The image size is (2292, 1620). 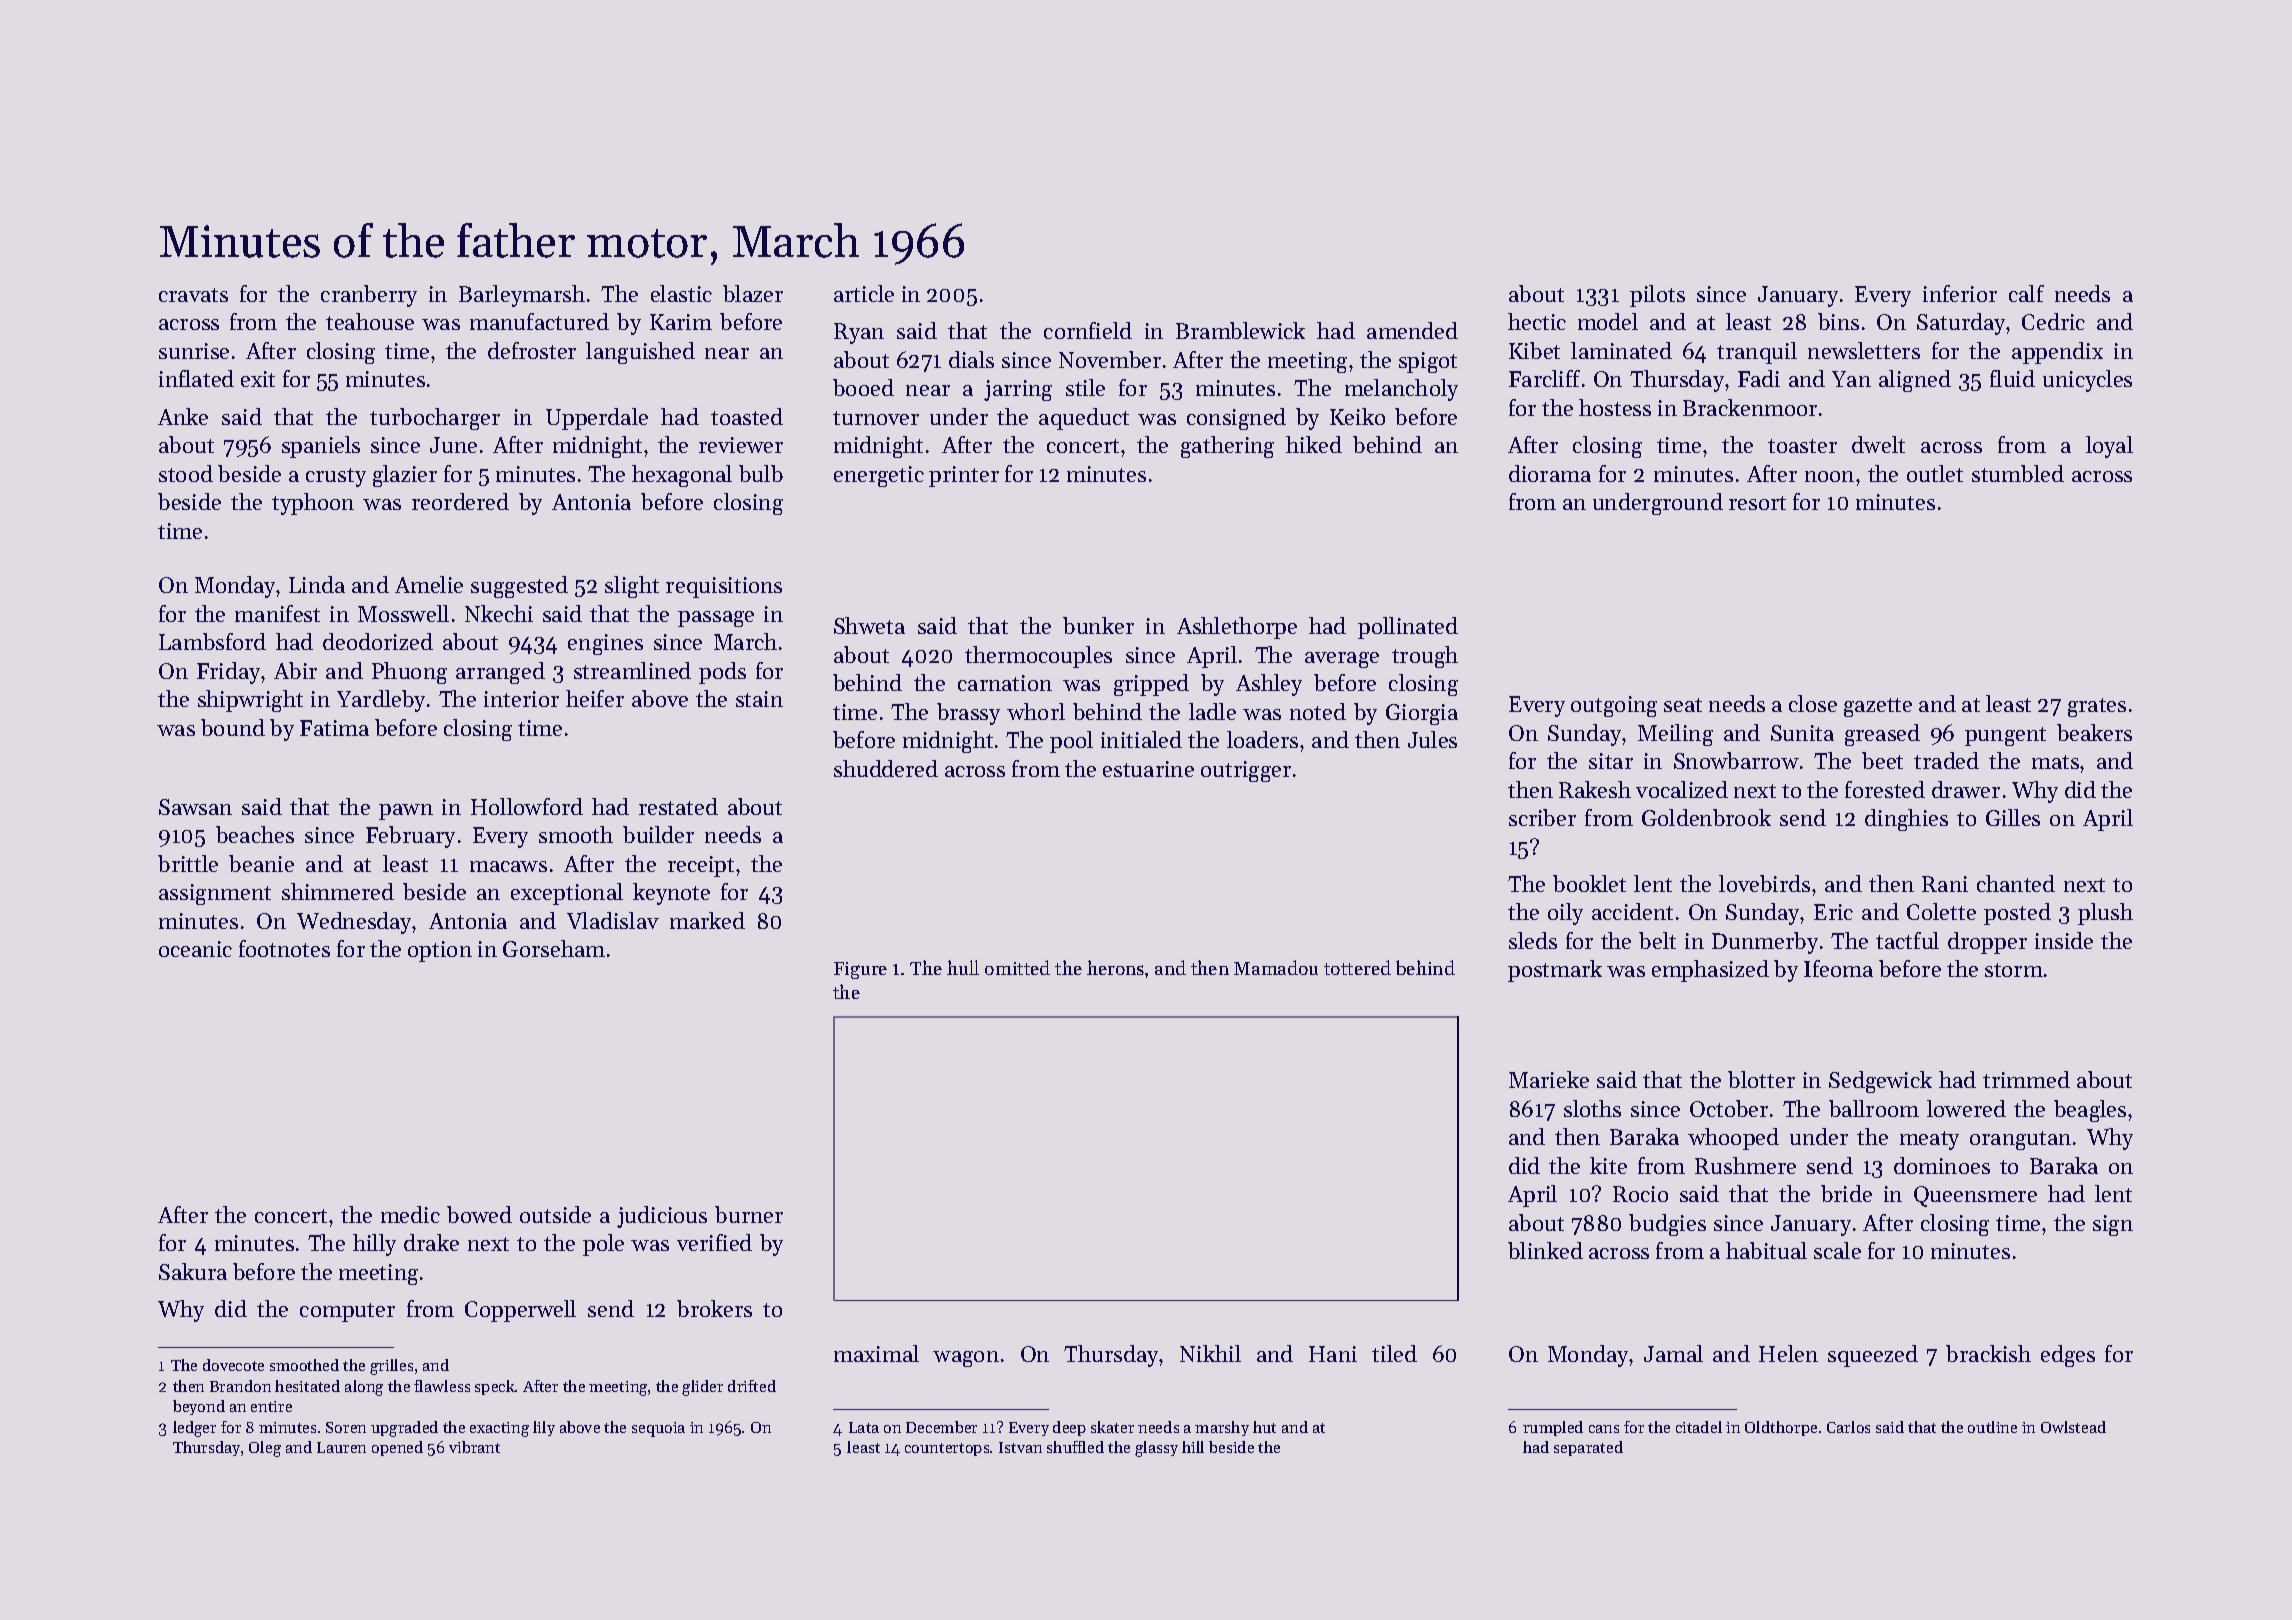 I want to click on inside, so click(x=2064, y=940).
